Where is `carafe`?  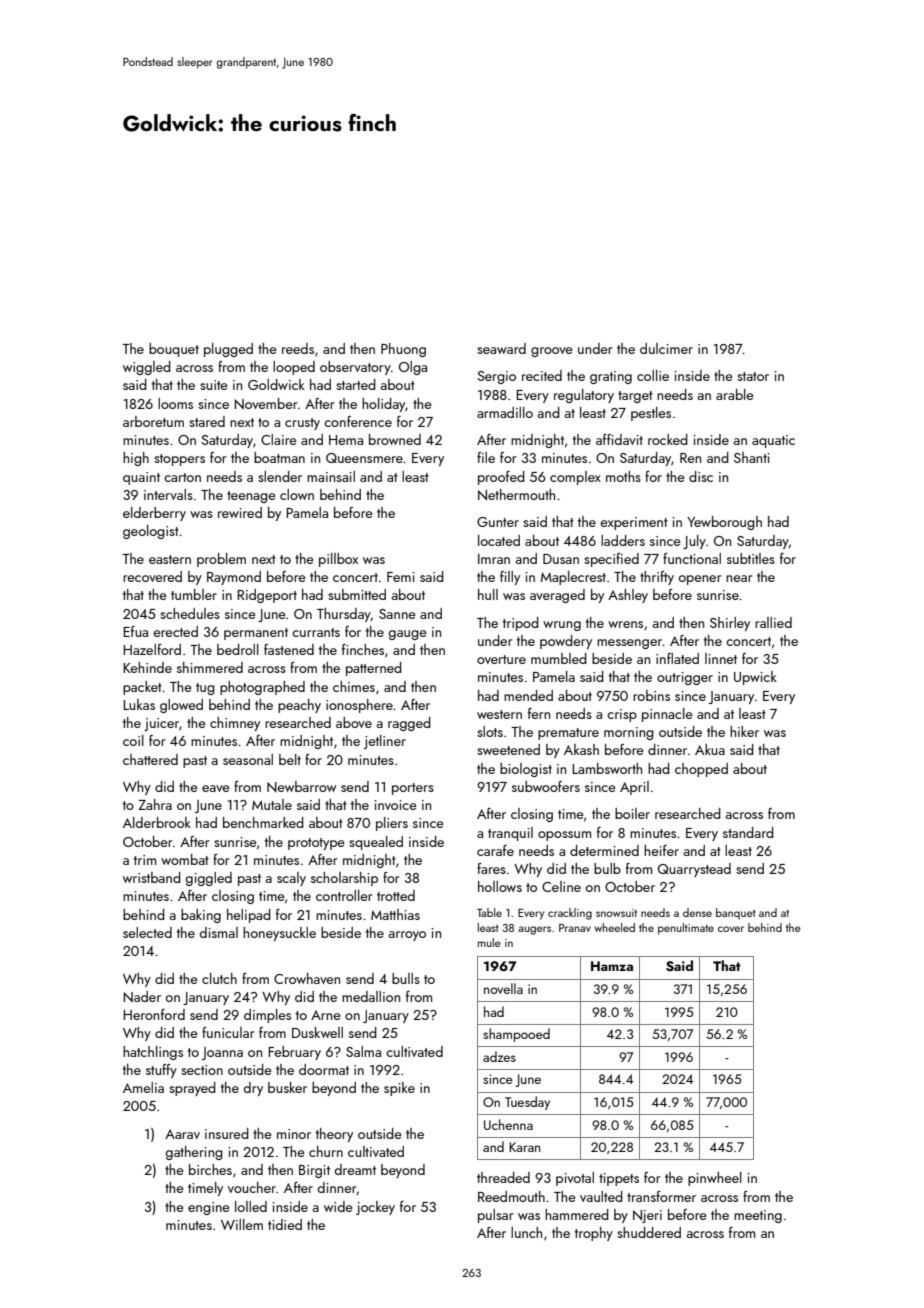
carafe is located at coordinates (495, 850).
